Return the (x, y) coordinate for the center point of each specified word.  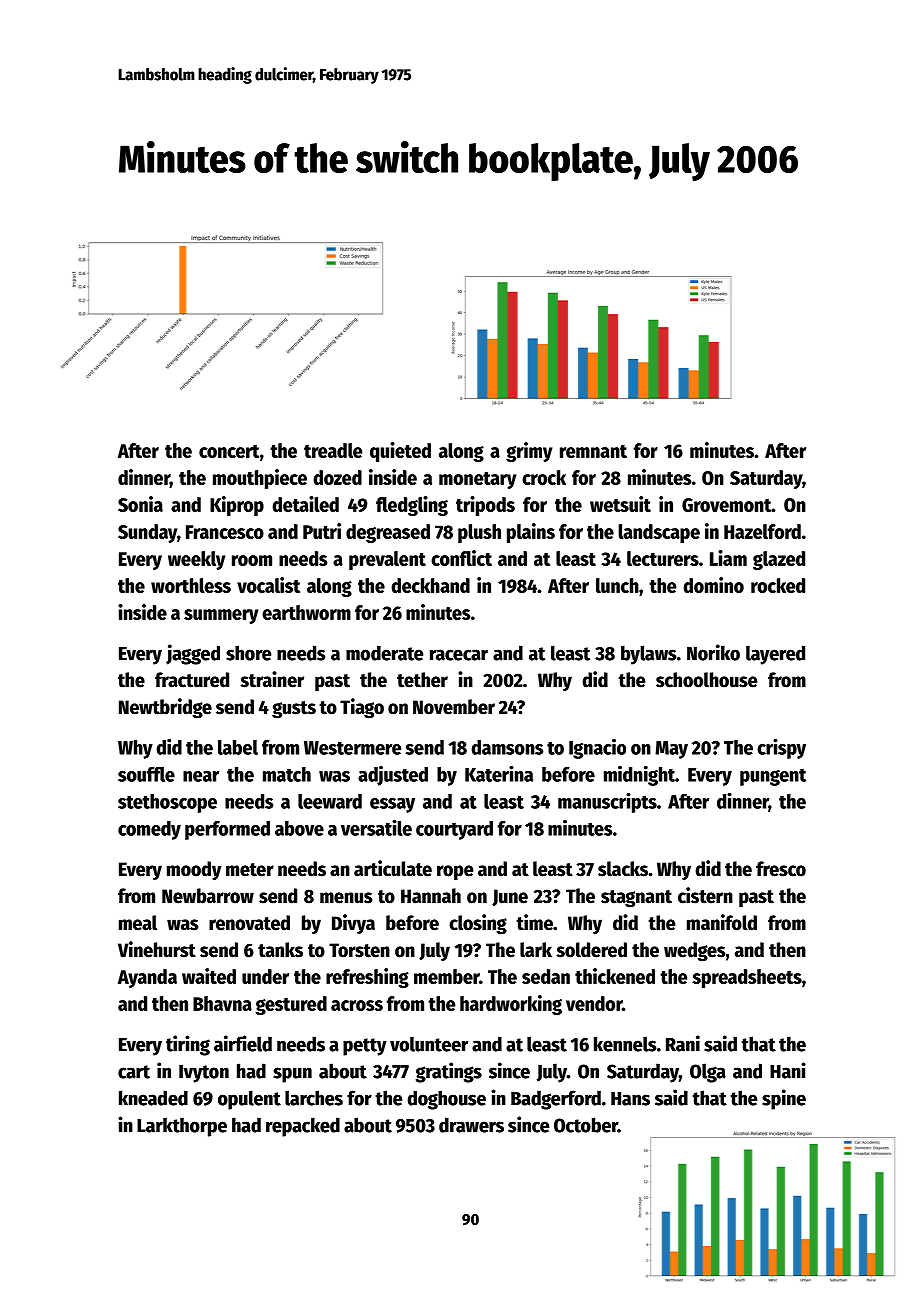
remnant (593, 451)
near (201, 776)
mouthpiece (260, 479)
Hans (630, 1099)
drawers (471, 1125)
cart (134, 1072)
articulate (393, 868)
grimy (529, 452)
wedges (694, 952)
